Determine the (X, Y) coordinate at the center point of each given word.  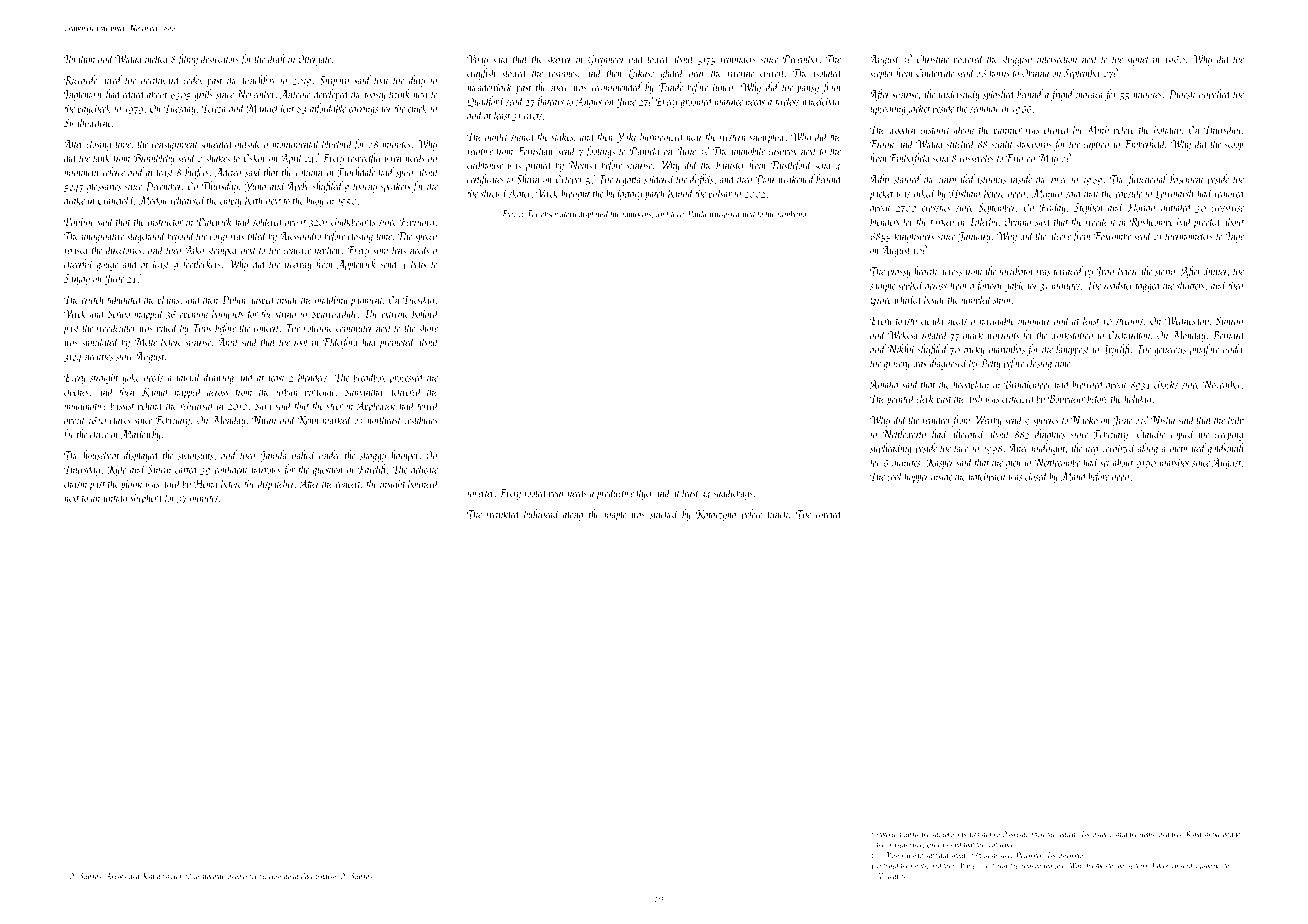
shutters (1190, 285)
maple (615, 515)
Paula (697, 213)
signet (1138, 61)
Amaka (116, 875)
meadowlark (489, 87)
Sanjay (77, 279)
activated (980, 833)
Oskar (255, 158)
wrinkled (504, 514)
